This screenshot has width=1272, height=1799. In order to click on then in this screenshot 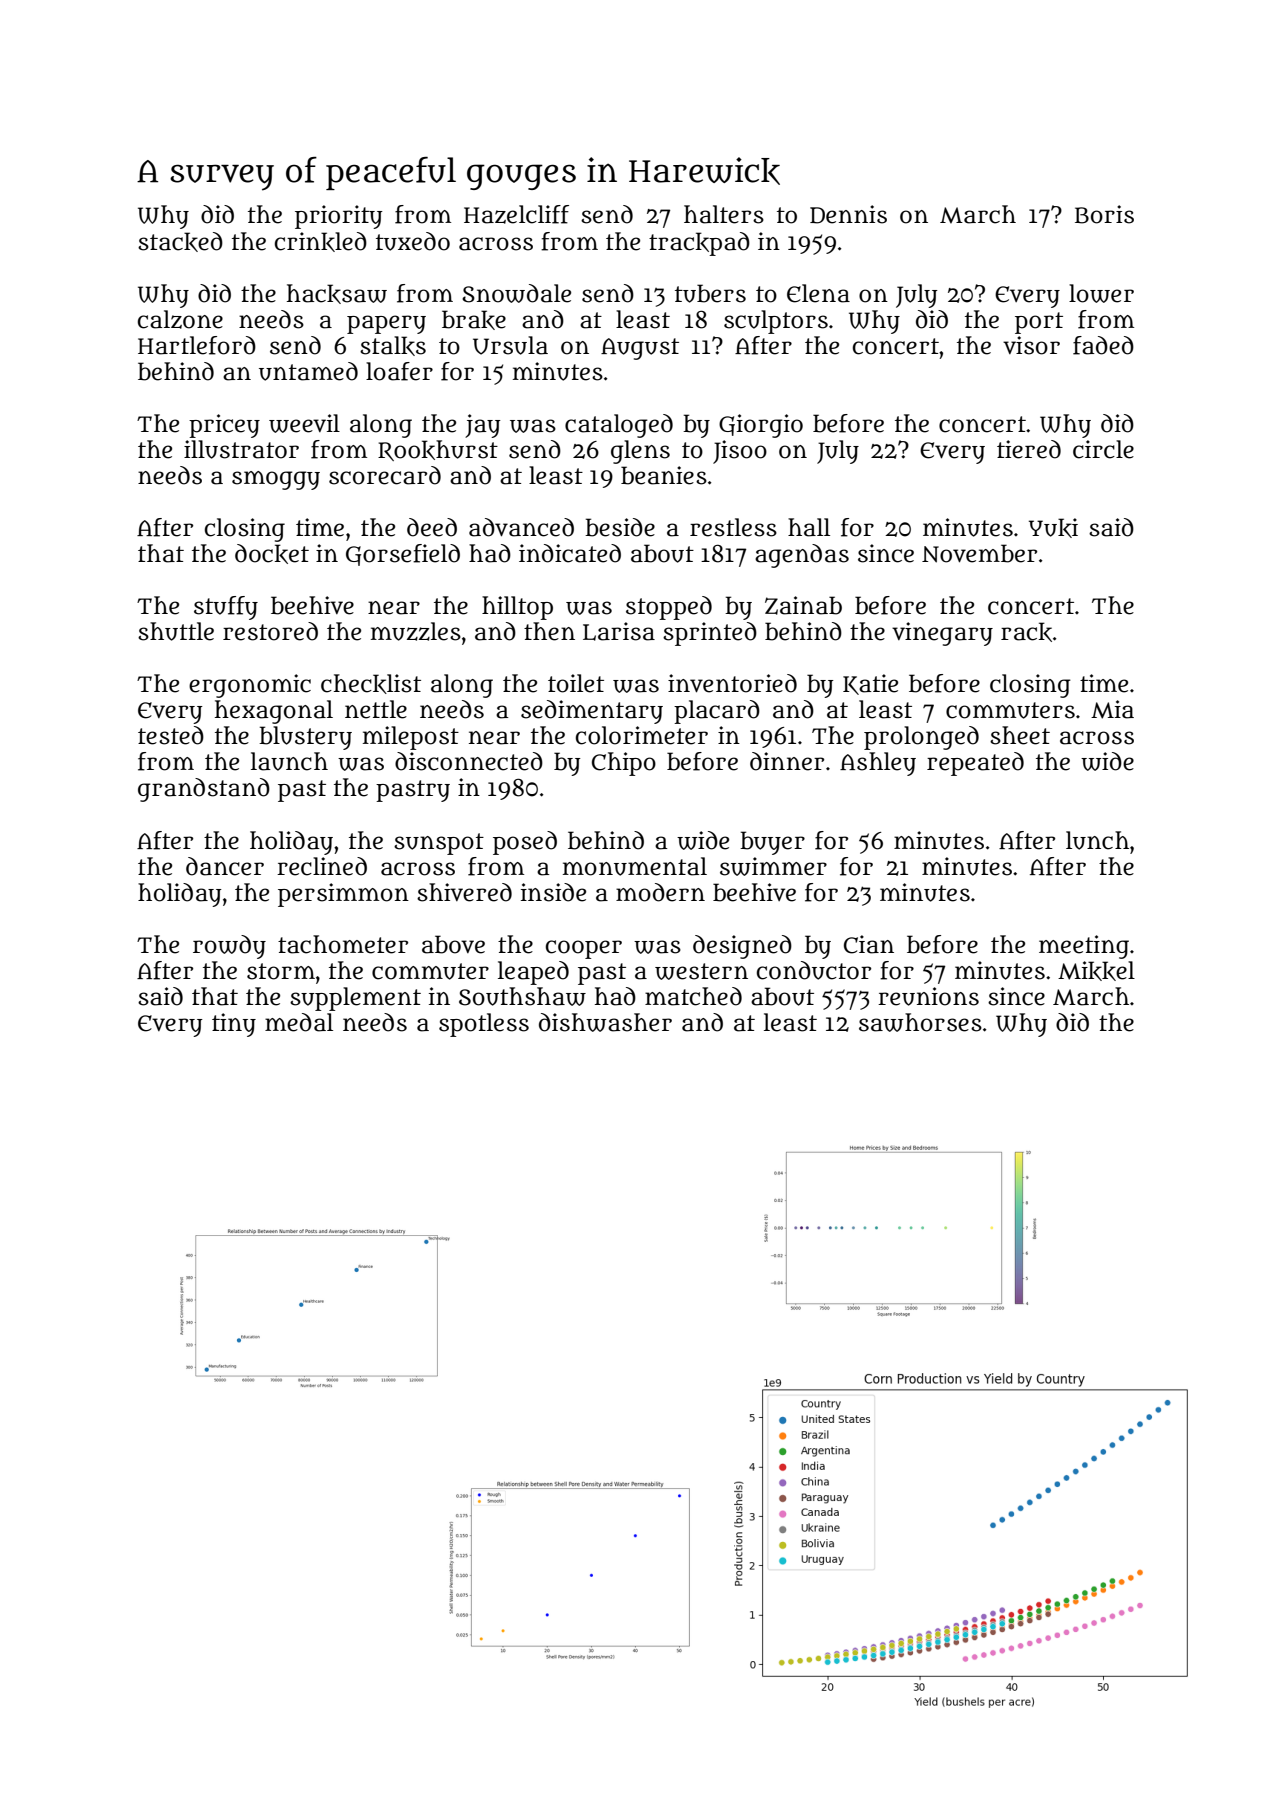, I will do `click(549, 631)`.
